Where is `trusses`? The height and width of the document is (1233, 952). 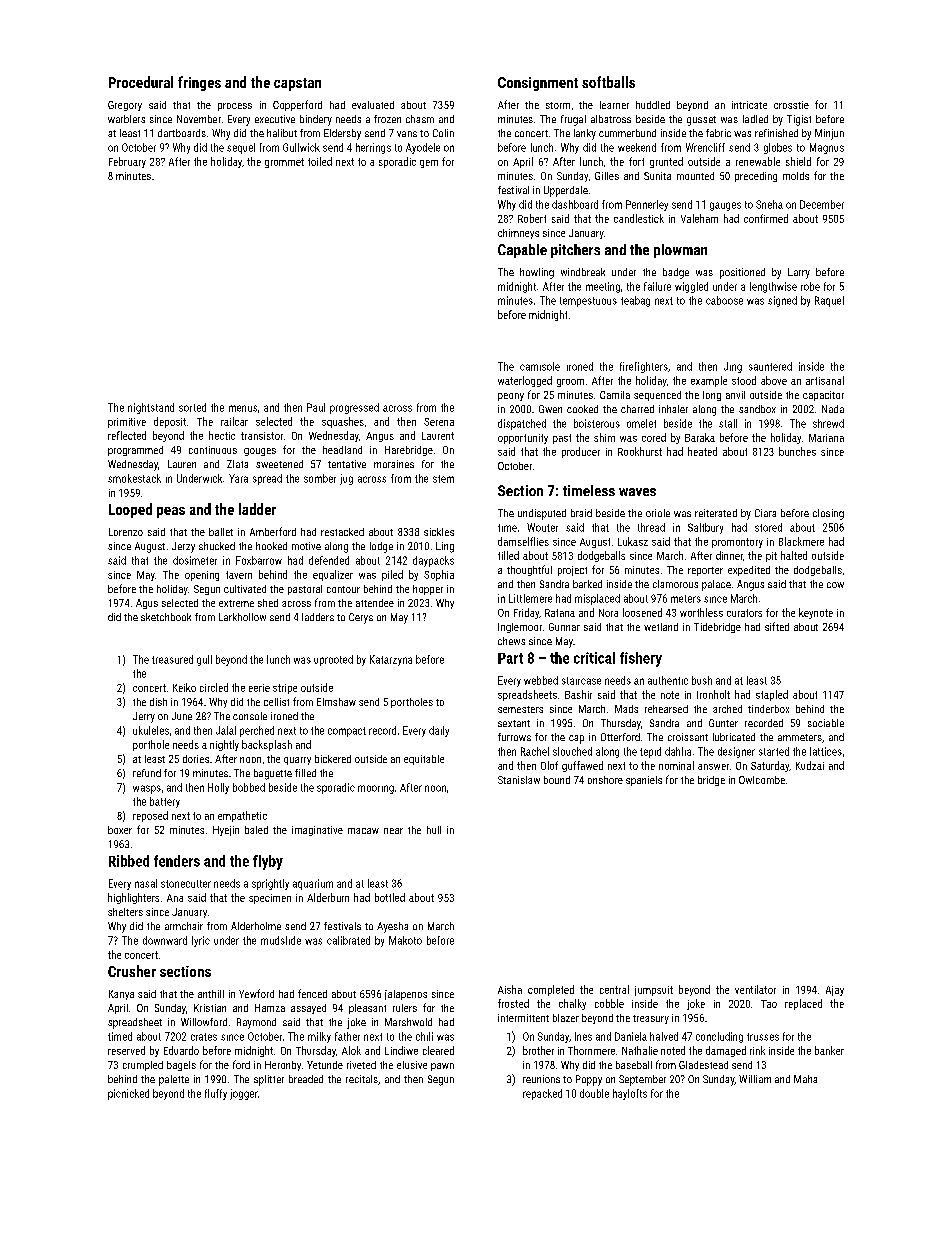 trusses is located at coordinates (763, 1037).
